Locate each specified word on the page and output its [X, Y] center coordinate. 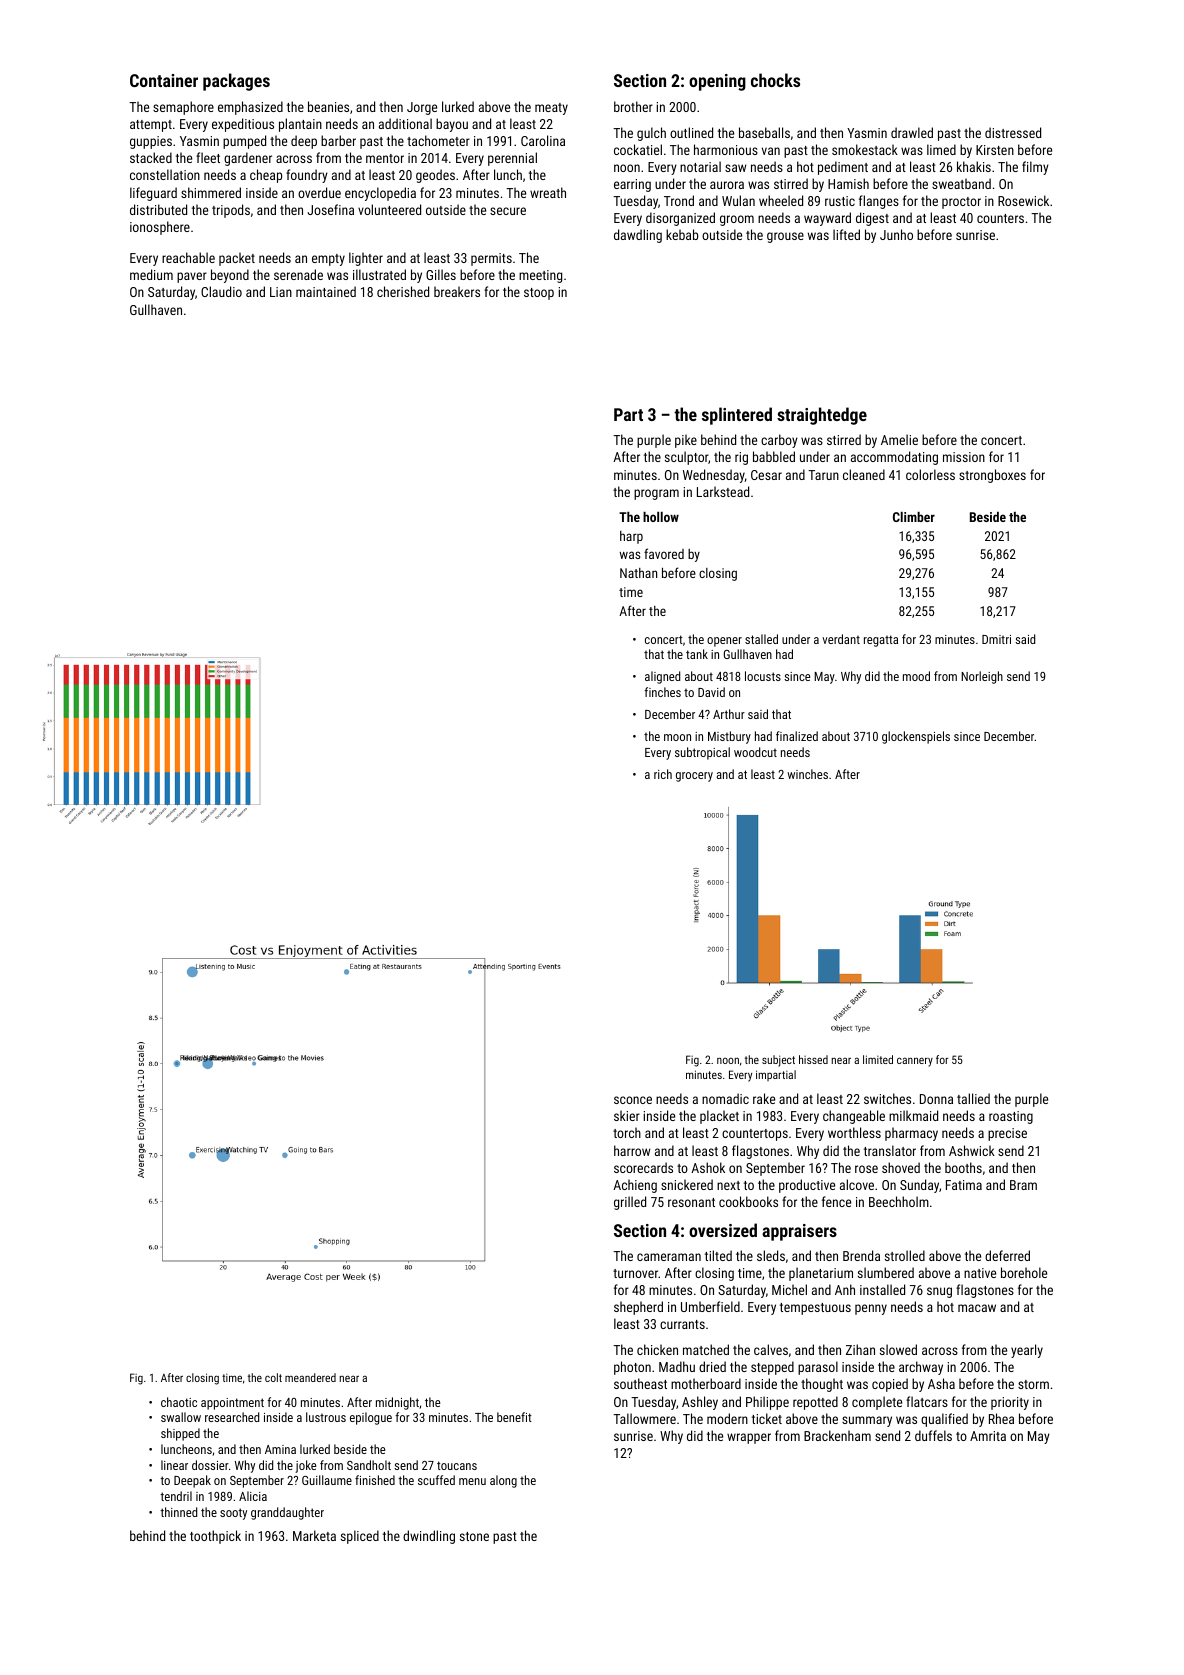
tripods [231, 211]
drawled [912, 132]
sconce [633, 1100]
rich [663, 774]
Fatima [964, 1185]
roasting [1011, 1117]
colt [273, 1377]
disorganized [680, 219]
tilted [718, 1255]
